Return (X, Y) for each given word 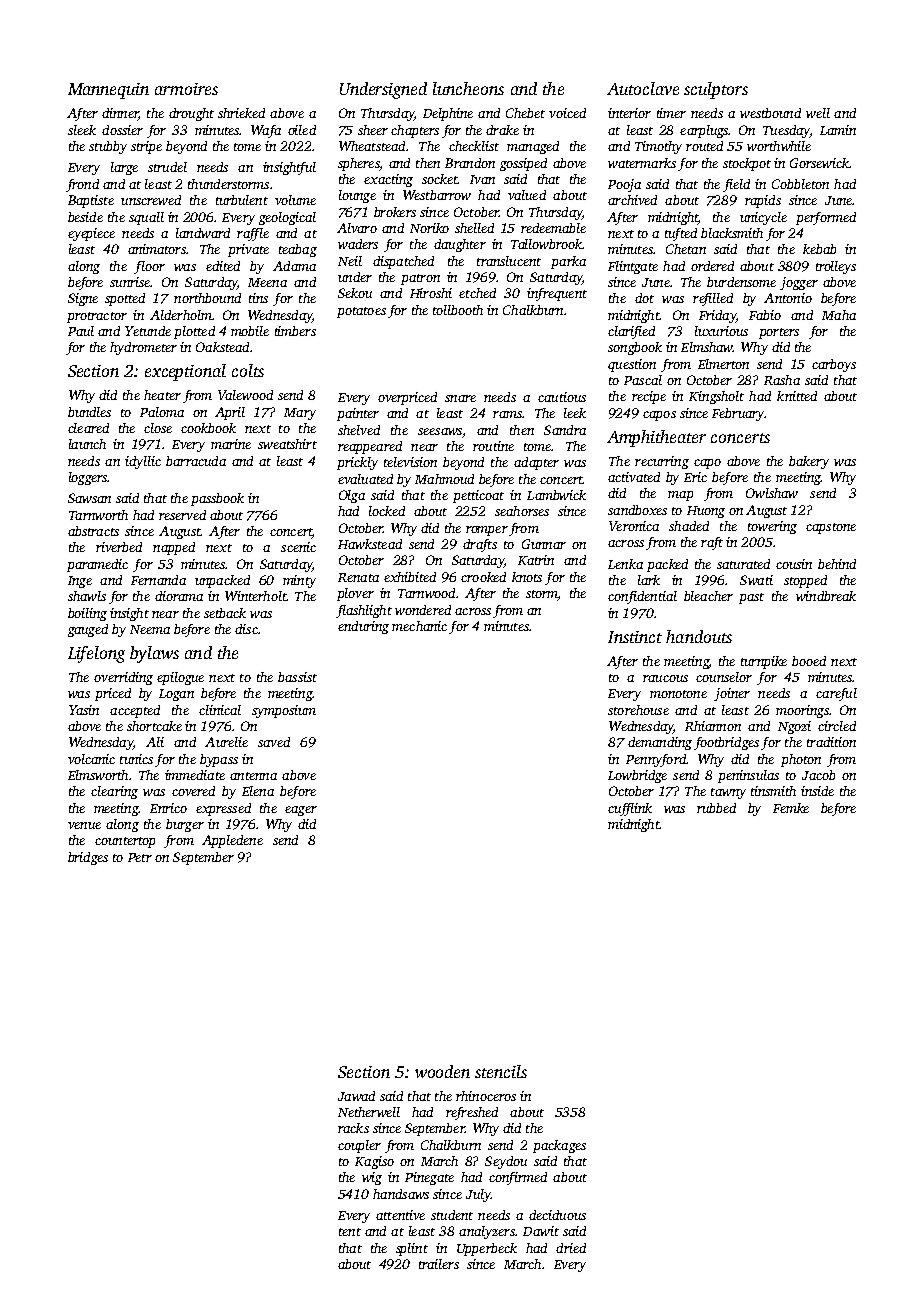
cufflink (630, 809)
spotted (125, 299)
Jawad (356, 1096)
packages (559, 1146)
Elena (258, 791)
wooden (442, 1071)
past (751, 598)
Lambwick (556, 495)
